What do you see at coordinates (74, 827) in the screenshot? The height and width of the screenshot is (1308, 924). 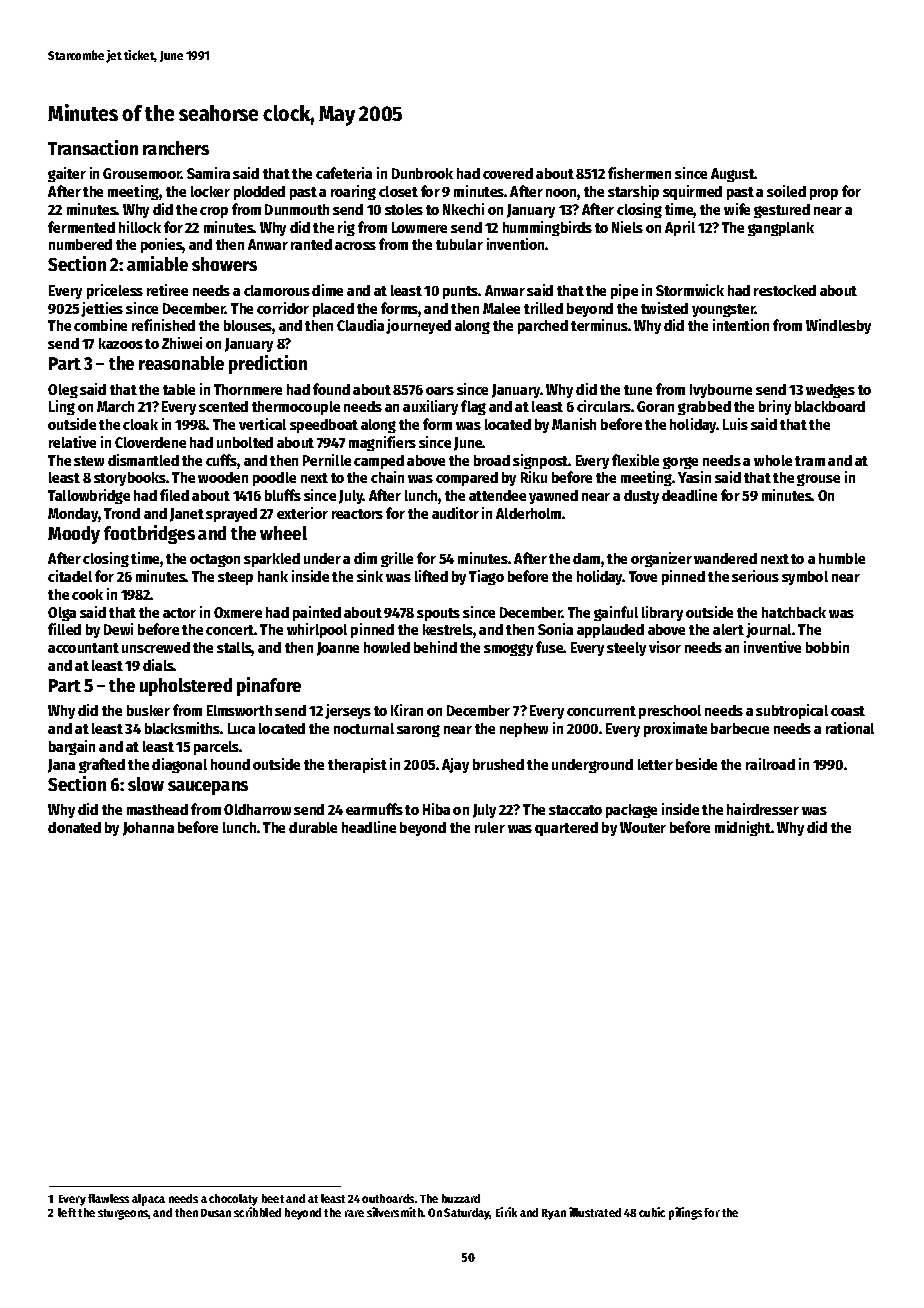 I see `donated` at bounding box center [74, 827].
